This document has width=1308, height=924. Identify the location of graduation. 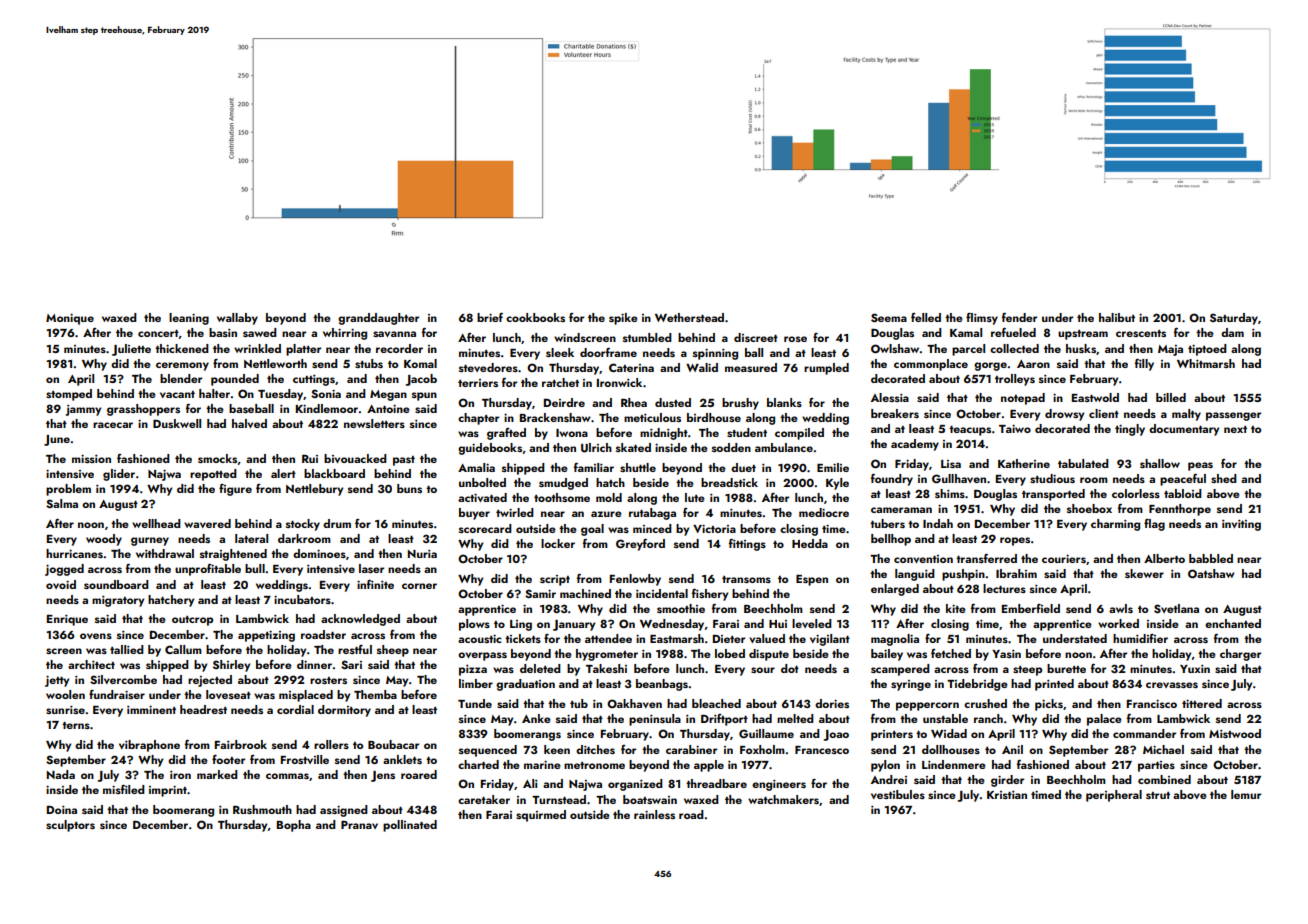
(525, 685).
